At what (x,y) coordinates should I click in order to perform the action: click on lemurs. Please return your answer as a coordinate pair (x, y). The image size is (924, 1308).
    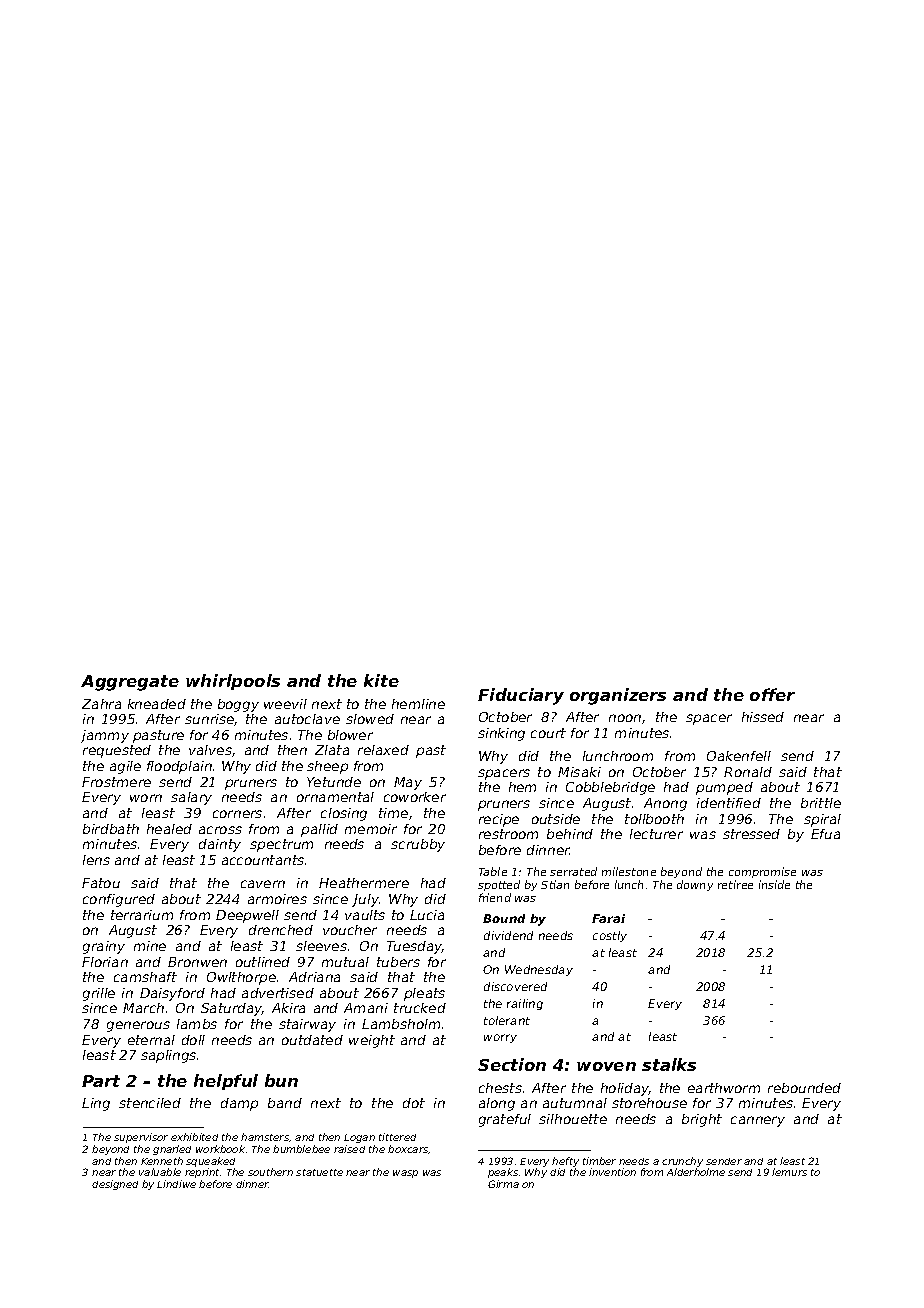
    Looking at the image, I should click on (789, 1172).
